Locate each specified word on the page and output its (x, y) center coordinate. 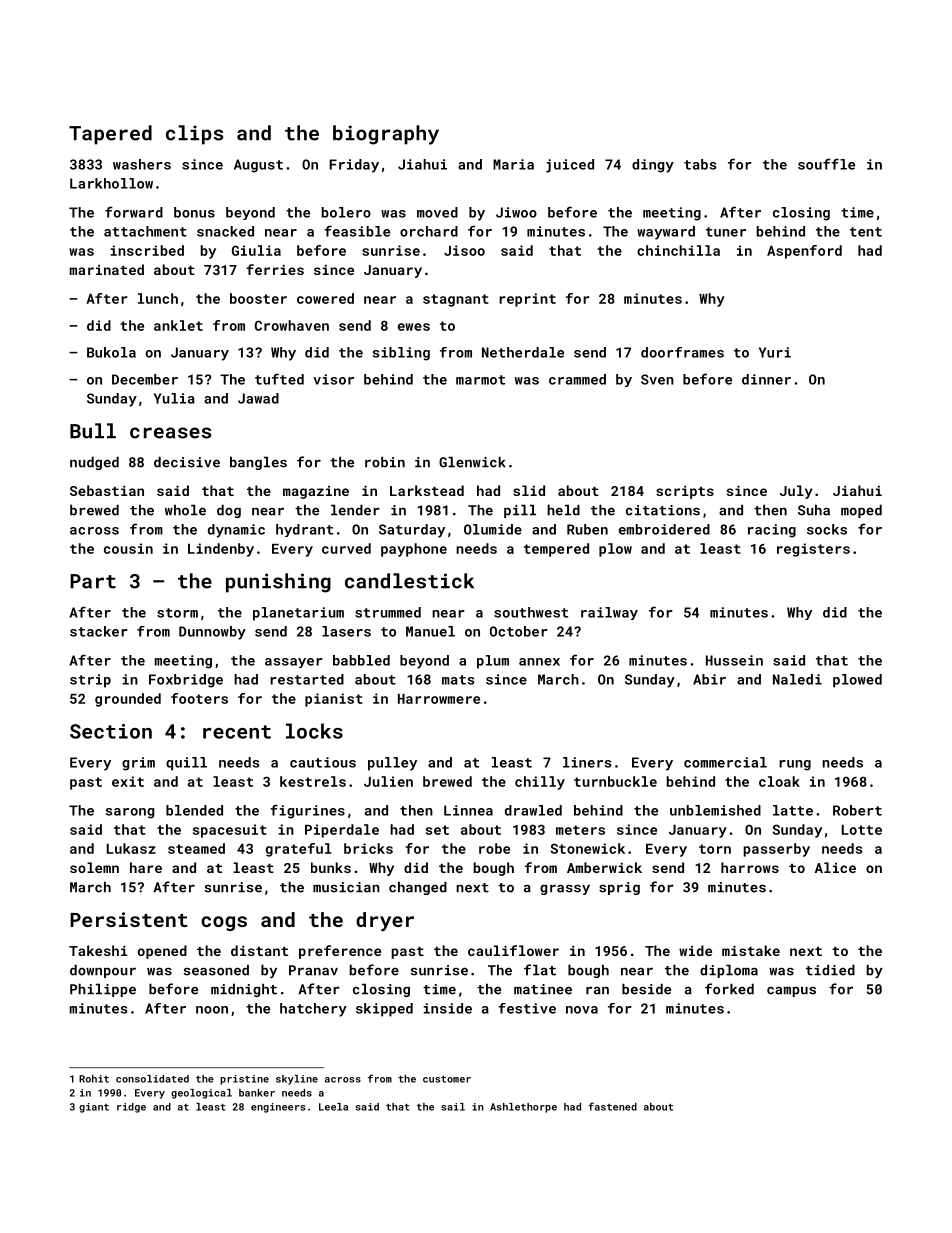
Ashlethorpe (523, 1108)
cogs (224, 923)
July (796, 492)
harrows (750, 867)
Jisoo (464, 250)
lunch (158, 298)
